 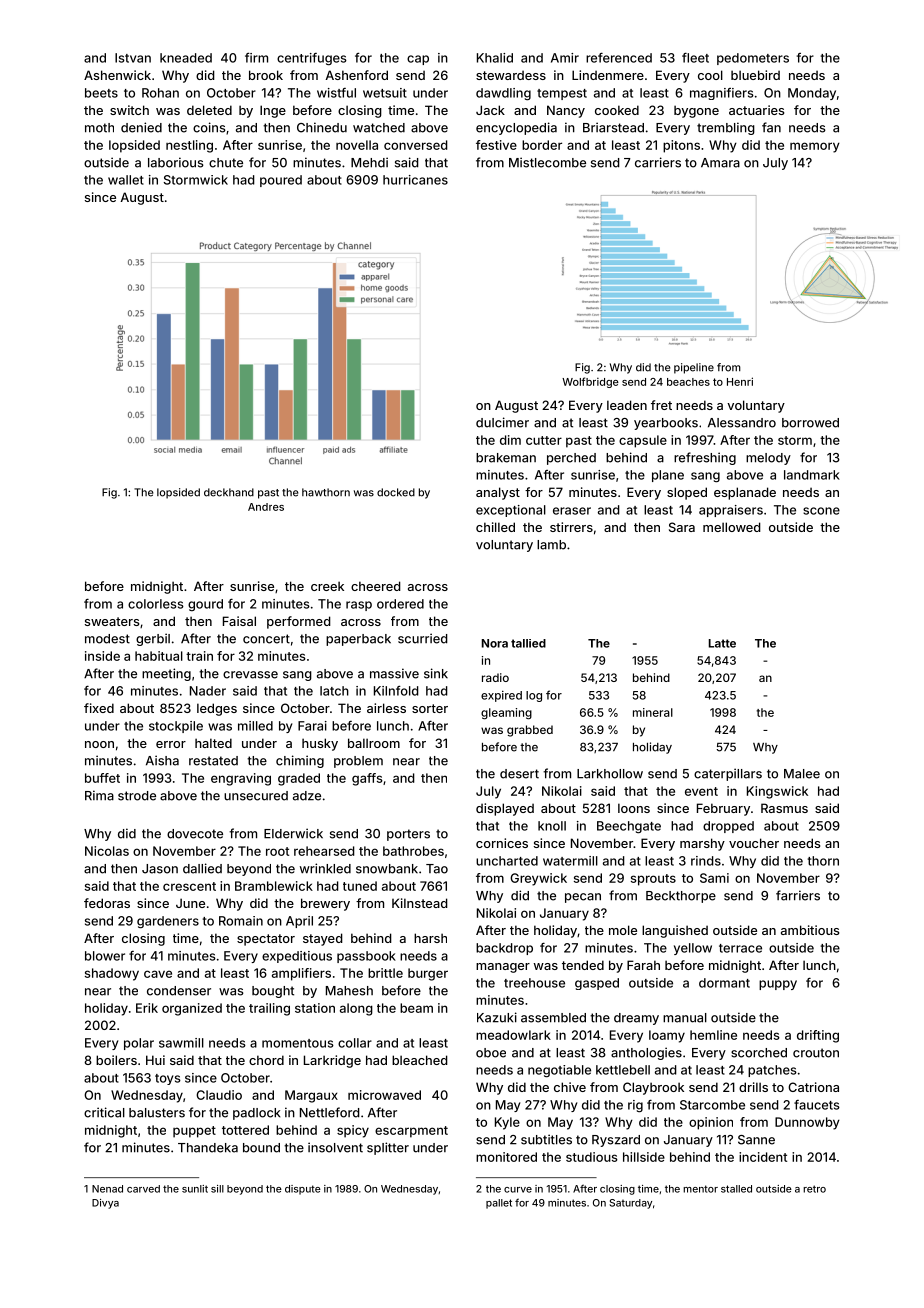 What do you see at coordinates (499, 1204) in the screenshot?
I see `pallet` at bounding box center [499, 1204].
